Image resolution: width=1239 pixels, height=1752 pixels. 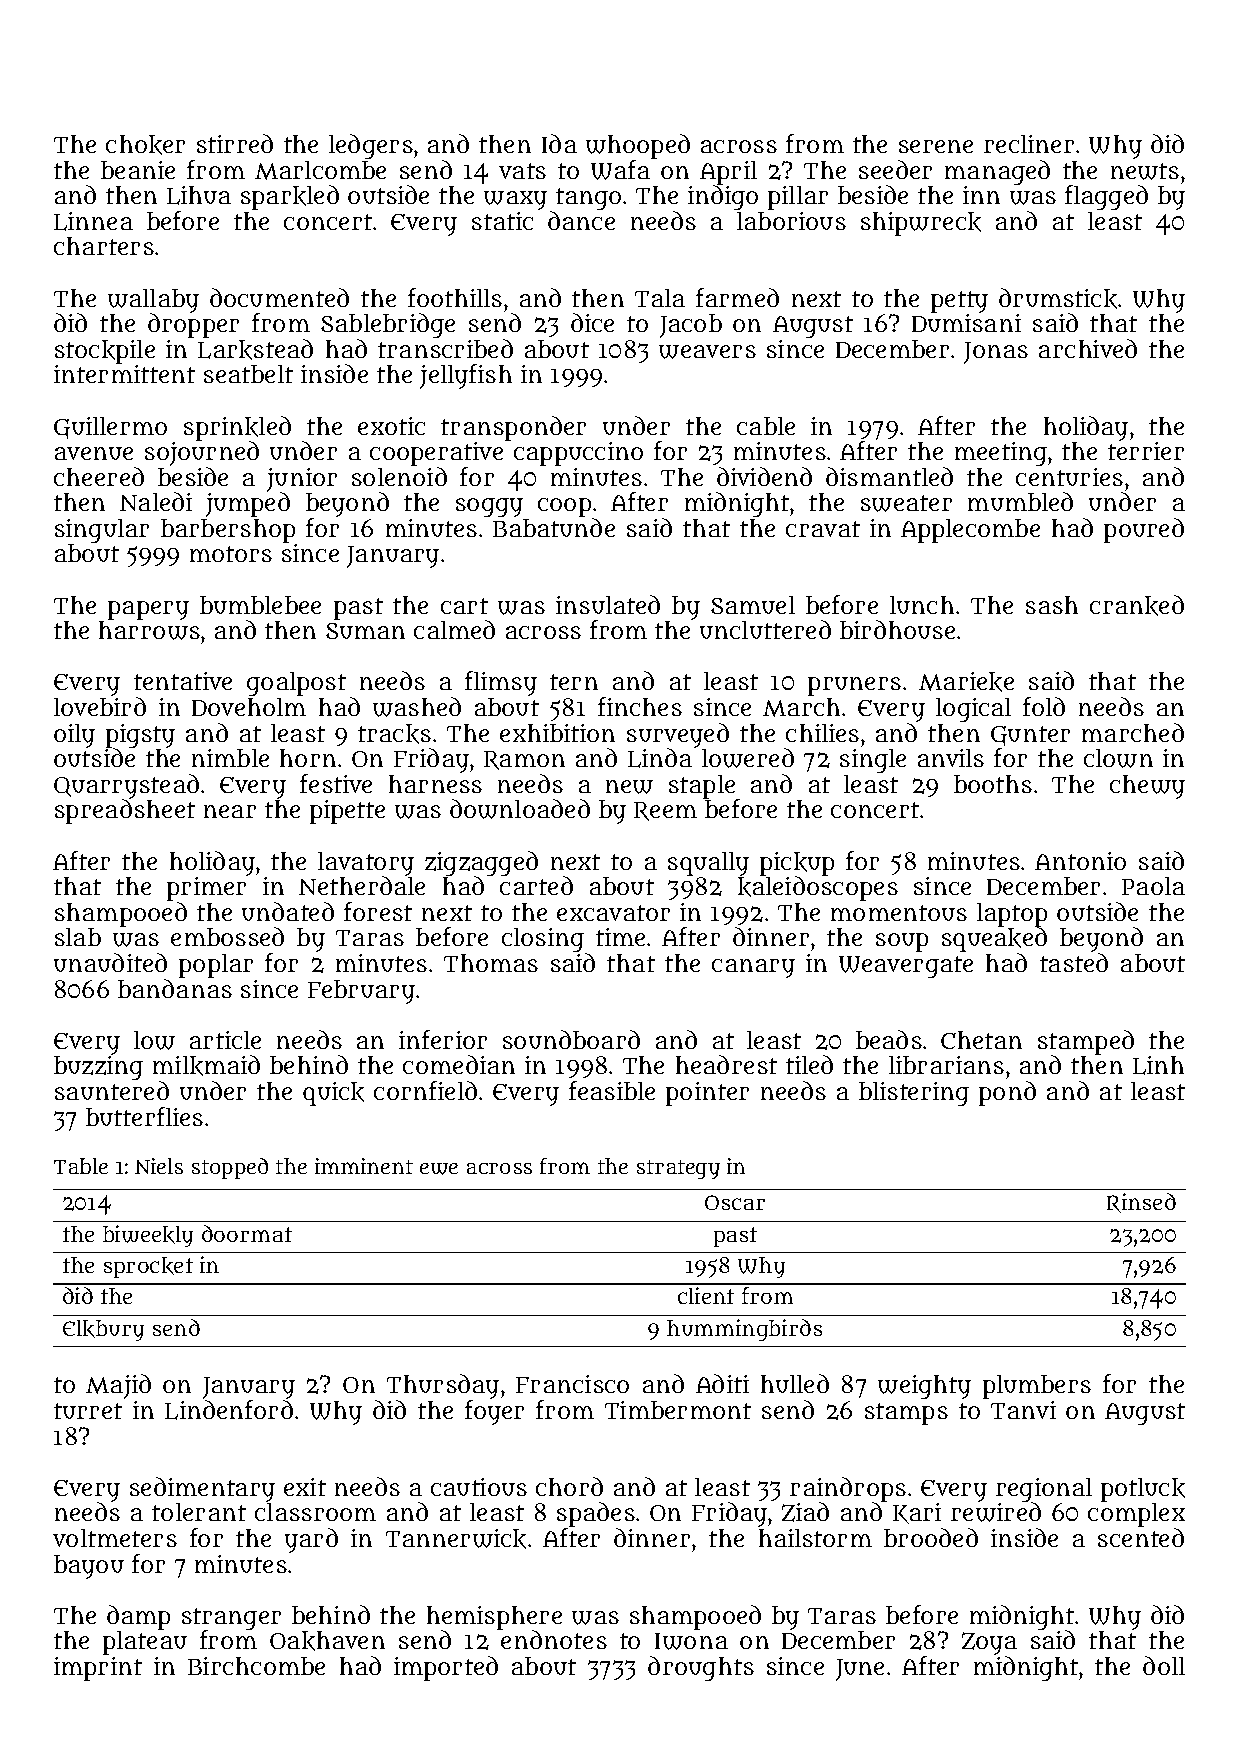 What do you see at coordinates (701, 1668) in the screenshot?
I see `droughts` at bounding box center [701, 1668].
